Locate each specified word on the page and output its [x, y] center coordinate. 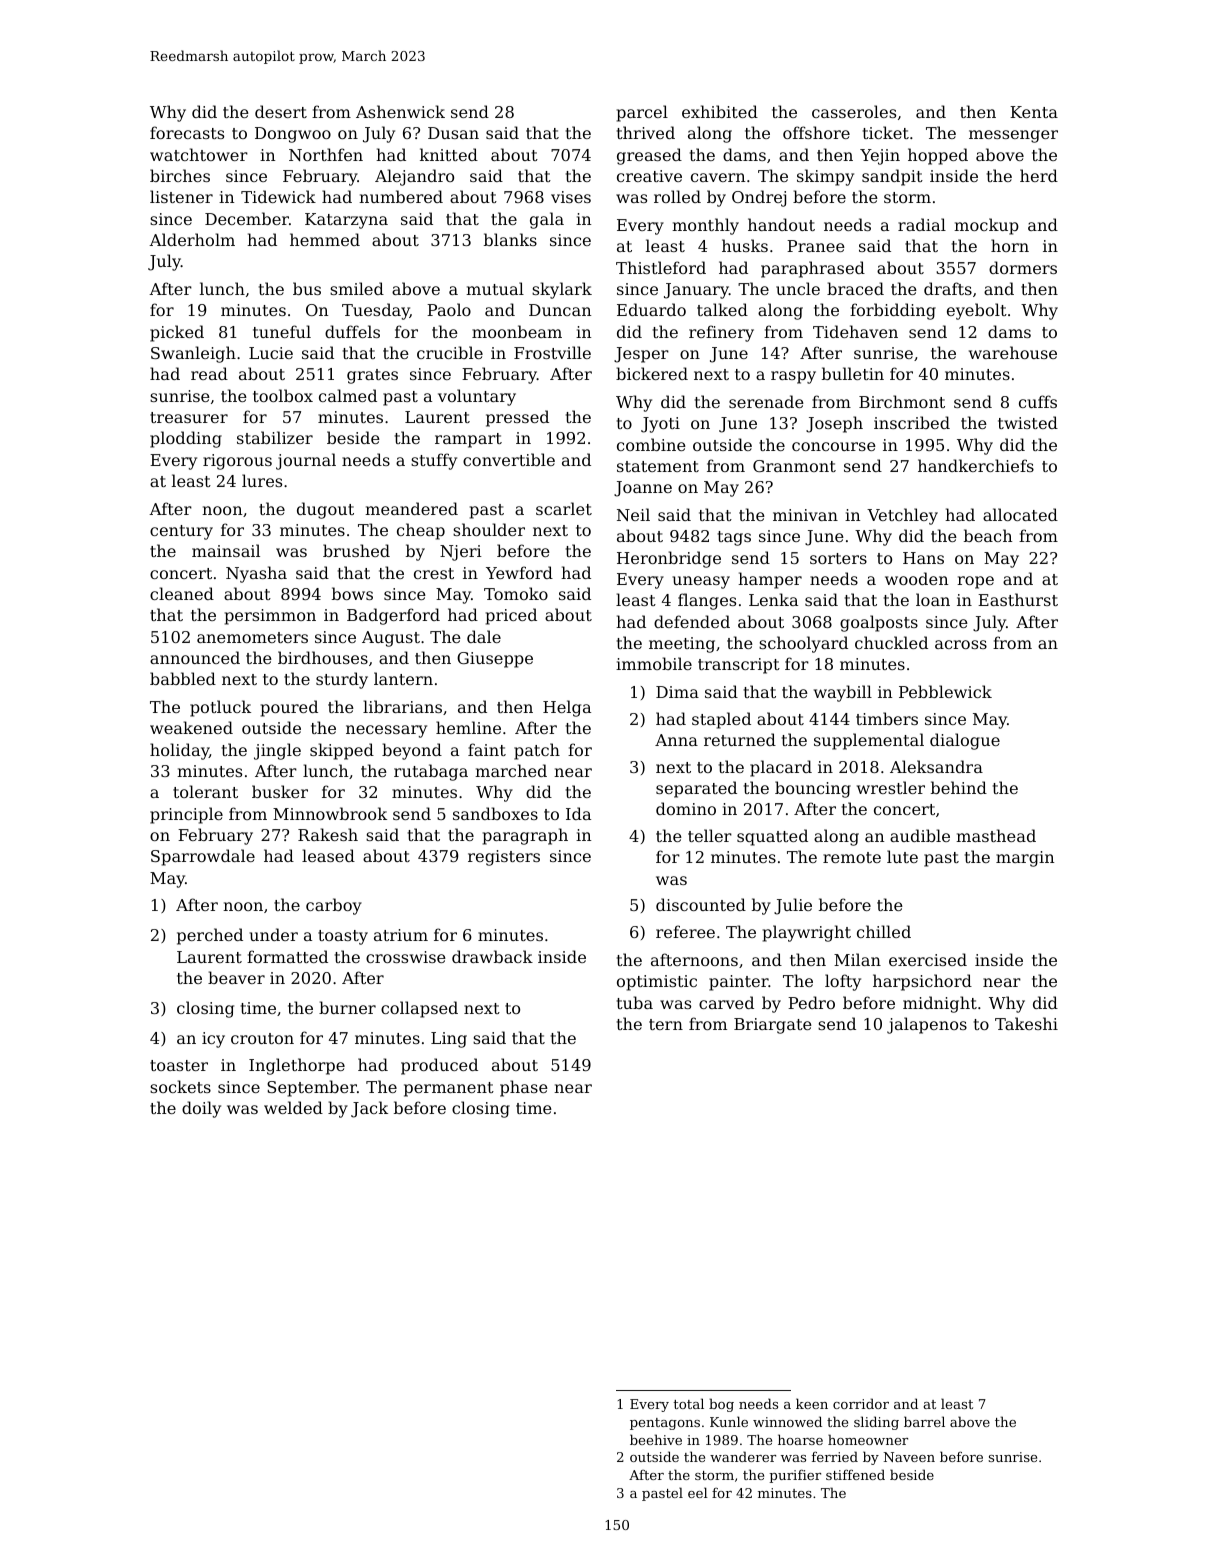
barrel [924, 1421]
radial [922, 224]
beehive [656, 1439]
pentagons [665, 1424]
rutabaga [431, 772]
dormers [1023, 267]
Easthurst [1018, 599]
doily [201, 1109]
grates [372, 376]
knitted [449, 154]
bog [721, 1405]
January [696, 291]
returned [740, 739]
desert [281, 111]
